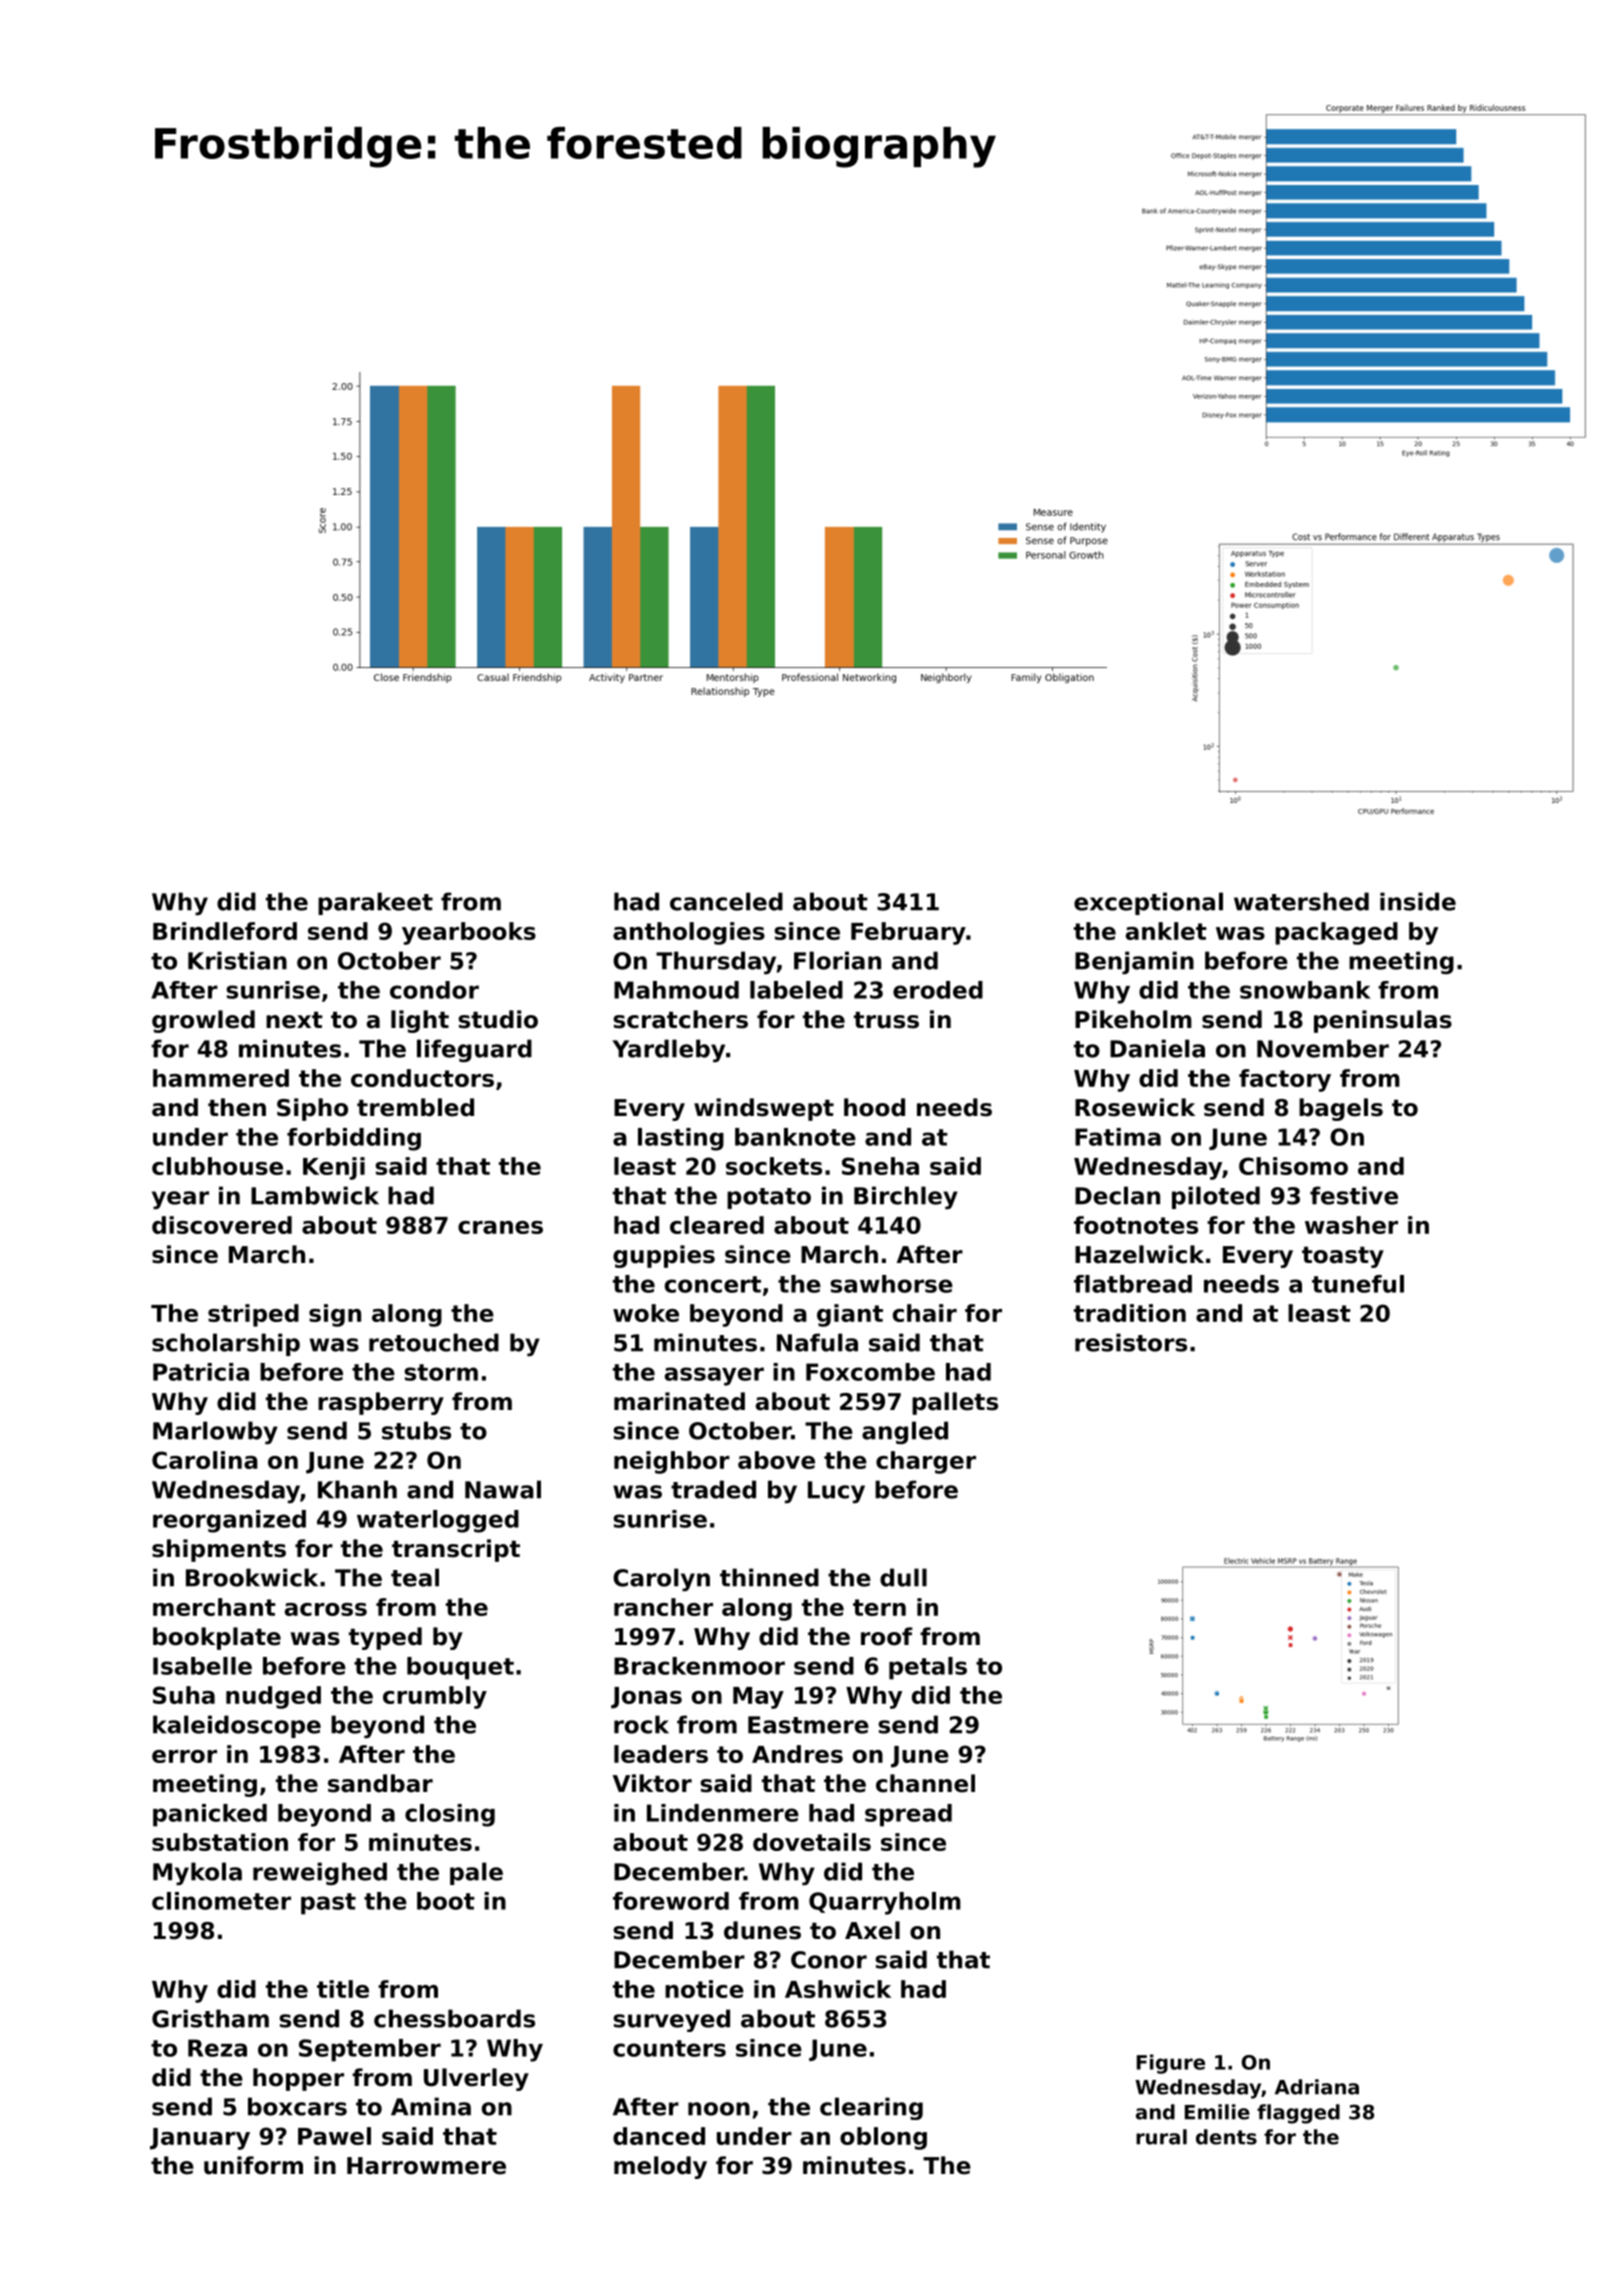 The height and width of the image is (2292, 1620). Describe the element at coordinates (237, 960) in the image. I see `Kristian` at that location.
